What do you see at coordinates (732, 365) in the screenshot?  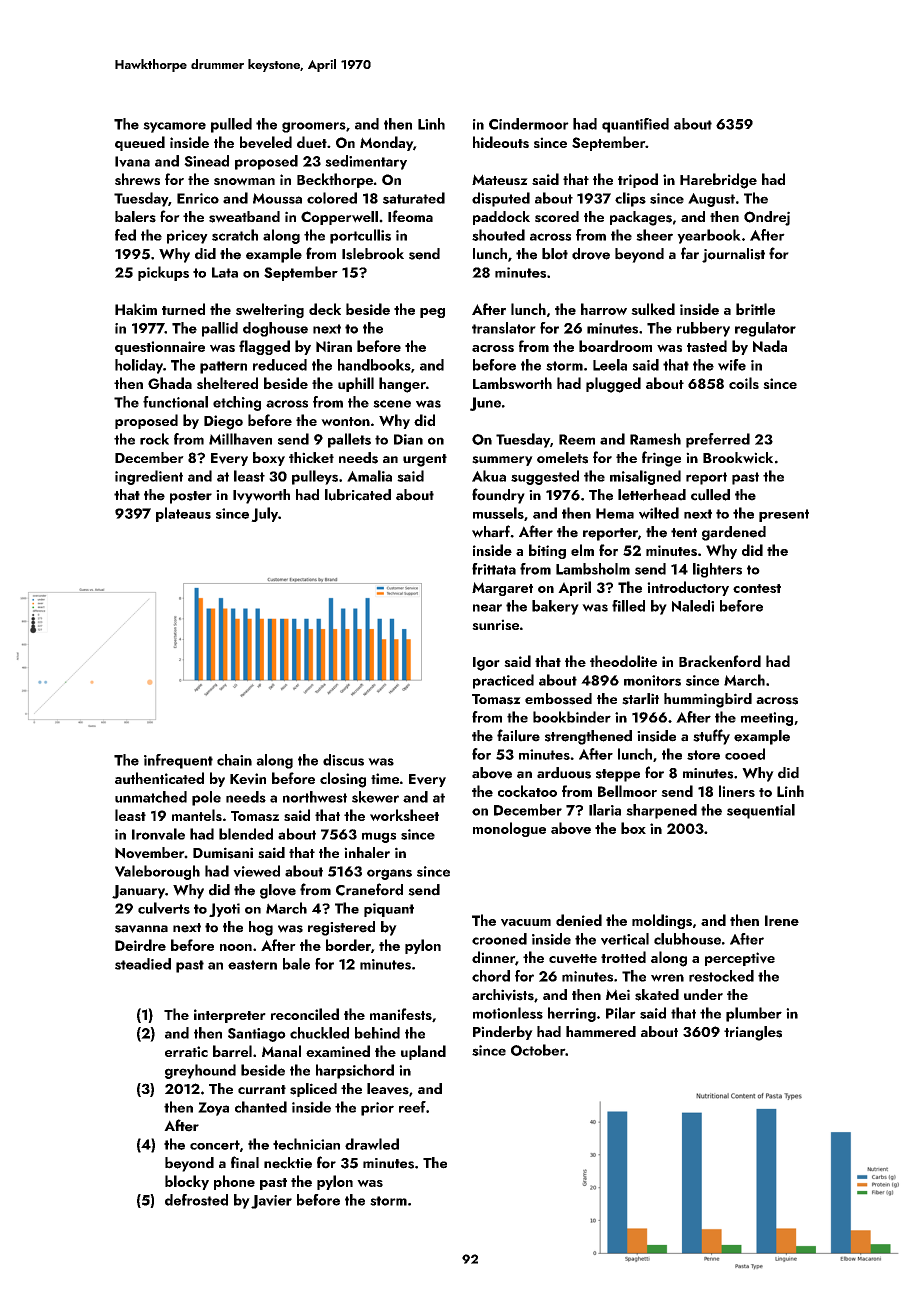 I see `wife` at bounding box center [732, 365].
